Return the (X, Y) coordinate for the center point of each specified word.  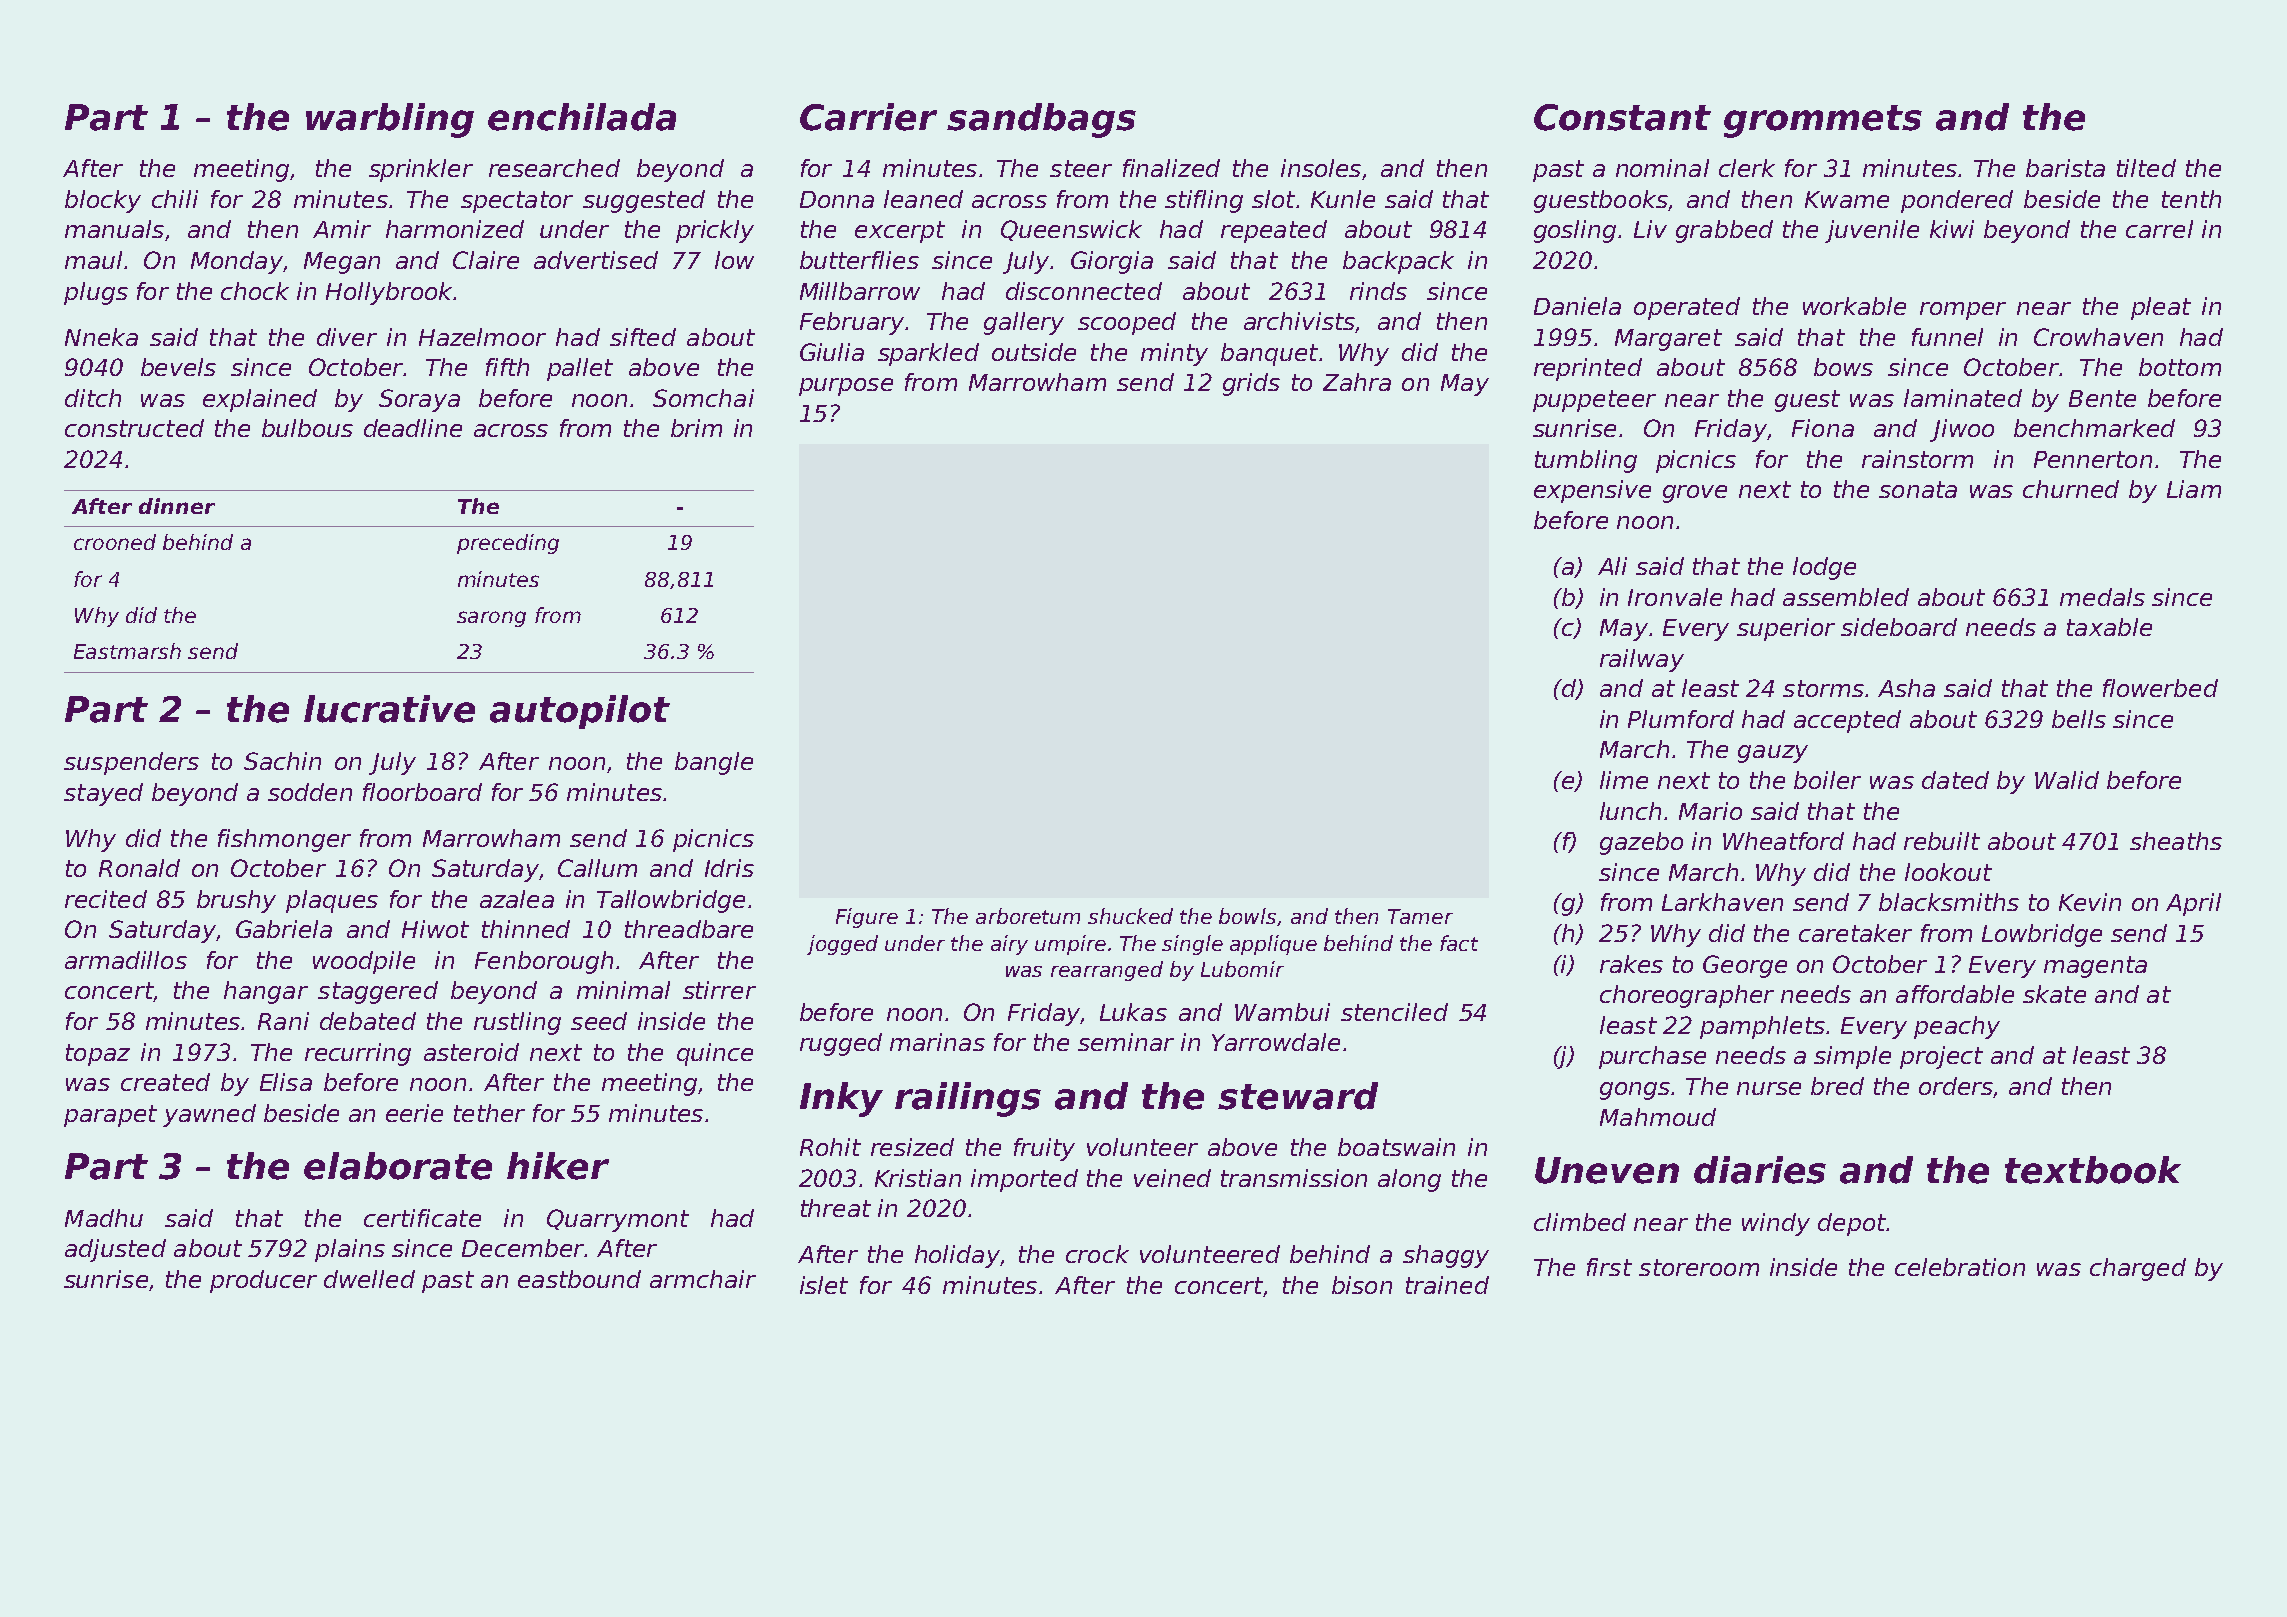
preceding (508, 544)
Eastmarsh (127, 651)
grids (1251, 384)
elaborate (398, 1166)
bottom (2180, 367)
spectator (517, 202)
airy (1009, 945)
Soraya (419, 400)
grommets (1823, 121)
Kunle (1343, 199)
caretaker (1855, 933)
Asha (1906, 688)
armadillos (126, 960)
